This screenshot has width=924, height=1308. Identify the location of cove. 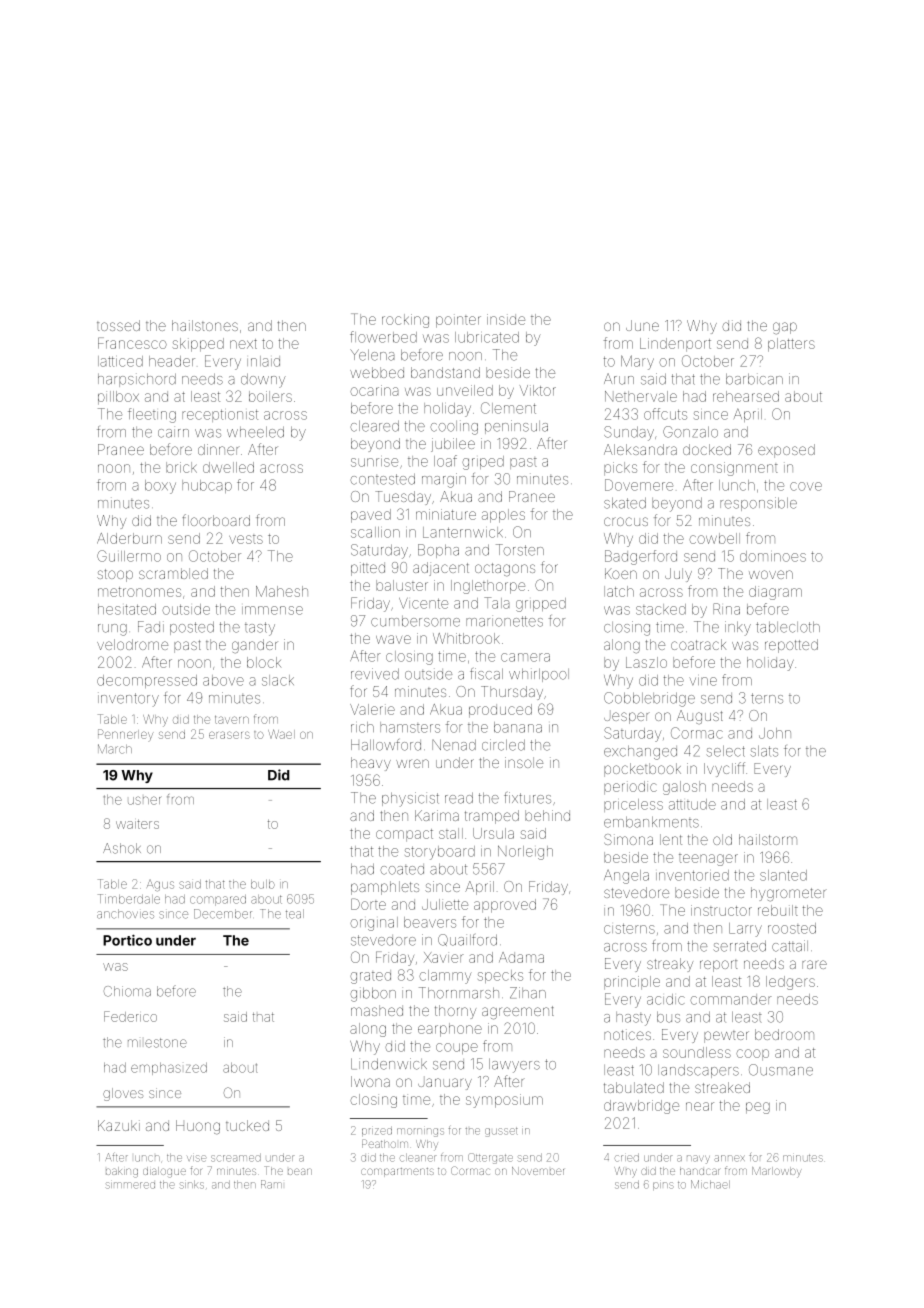
(806, 486).
